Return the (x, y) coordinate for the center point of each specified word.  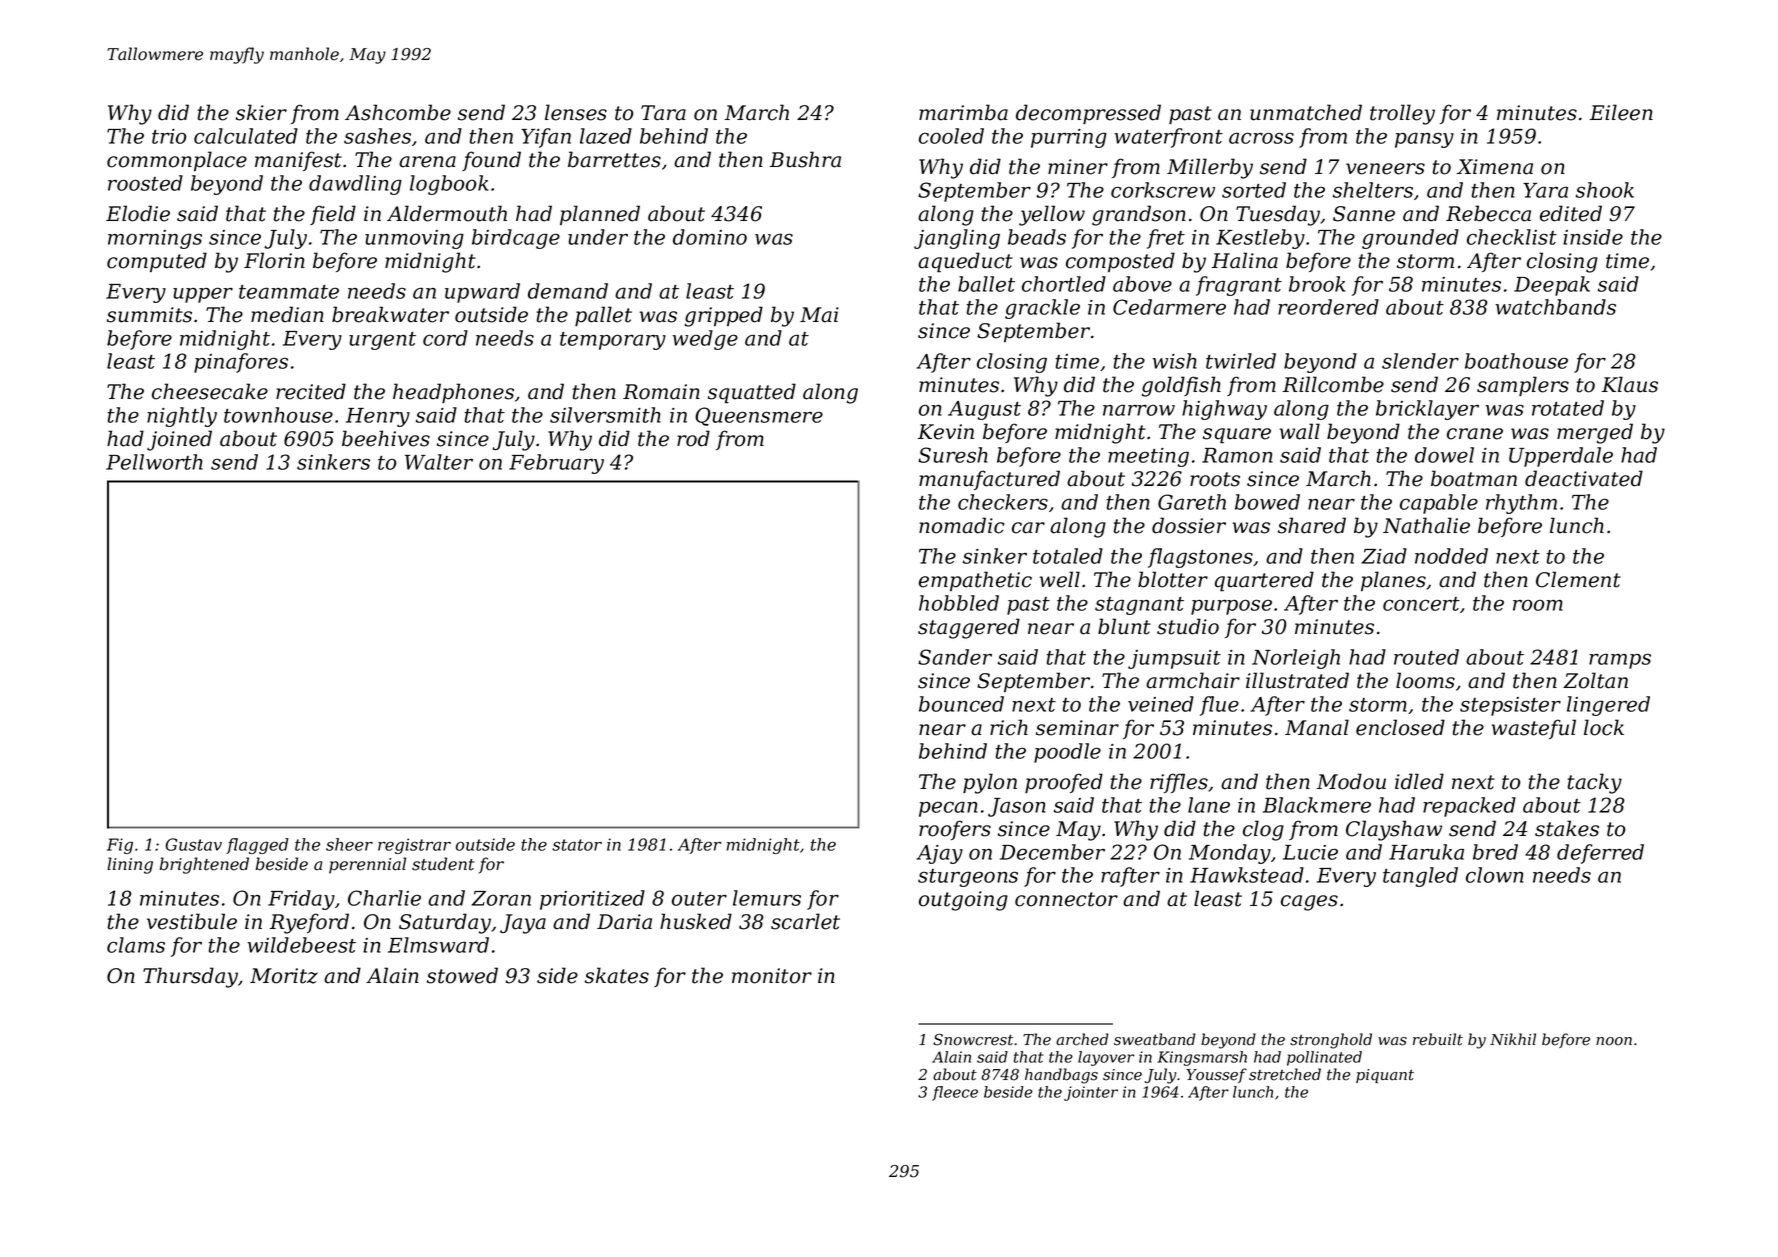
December (1052, 852)
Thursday (190, 977)
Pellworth (154, 462)
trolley (1402, 114)
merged (1595, 433)
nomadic (962, 525)
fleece (955, 1093)
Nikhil (1513, 1039)
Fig (120, 846)
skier (261, 112)
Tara (663, 113)
